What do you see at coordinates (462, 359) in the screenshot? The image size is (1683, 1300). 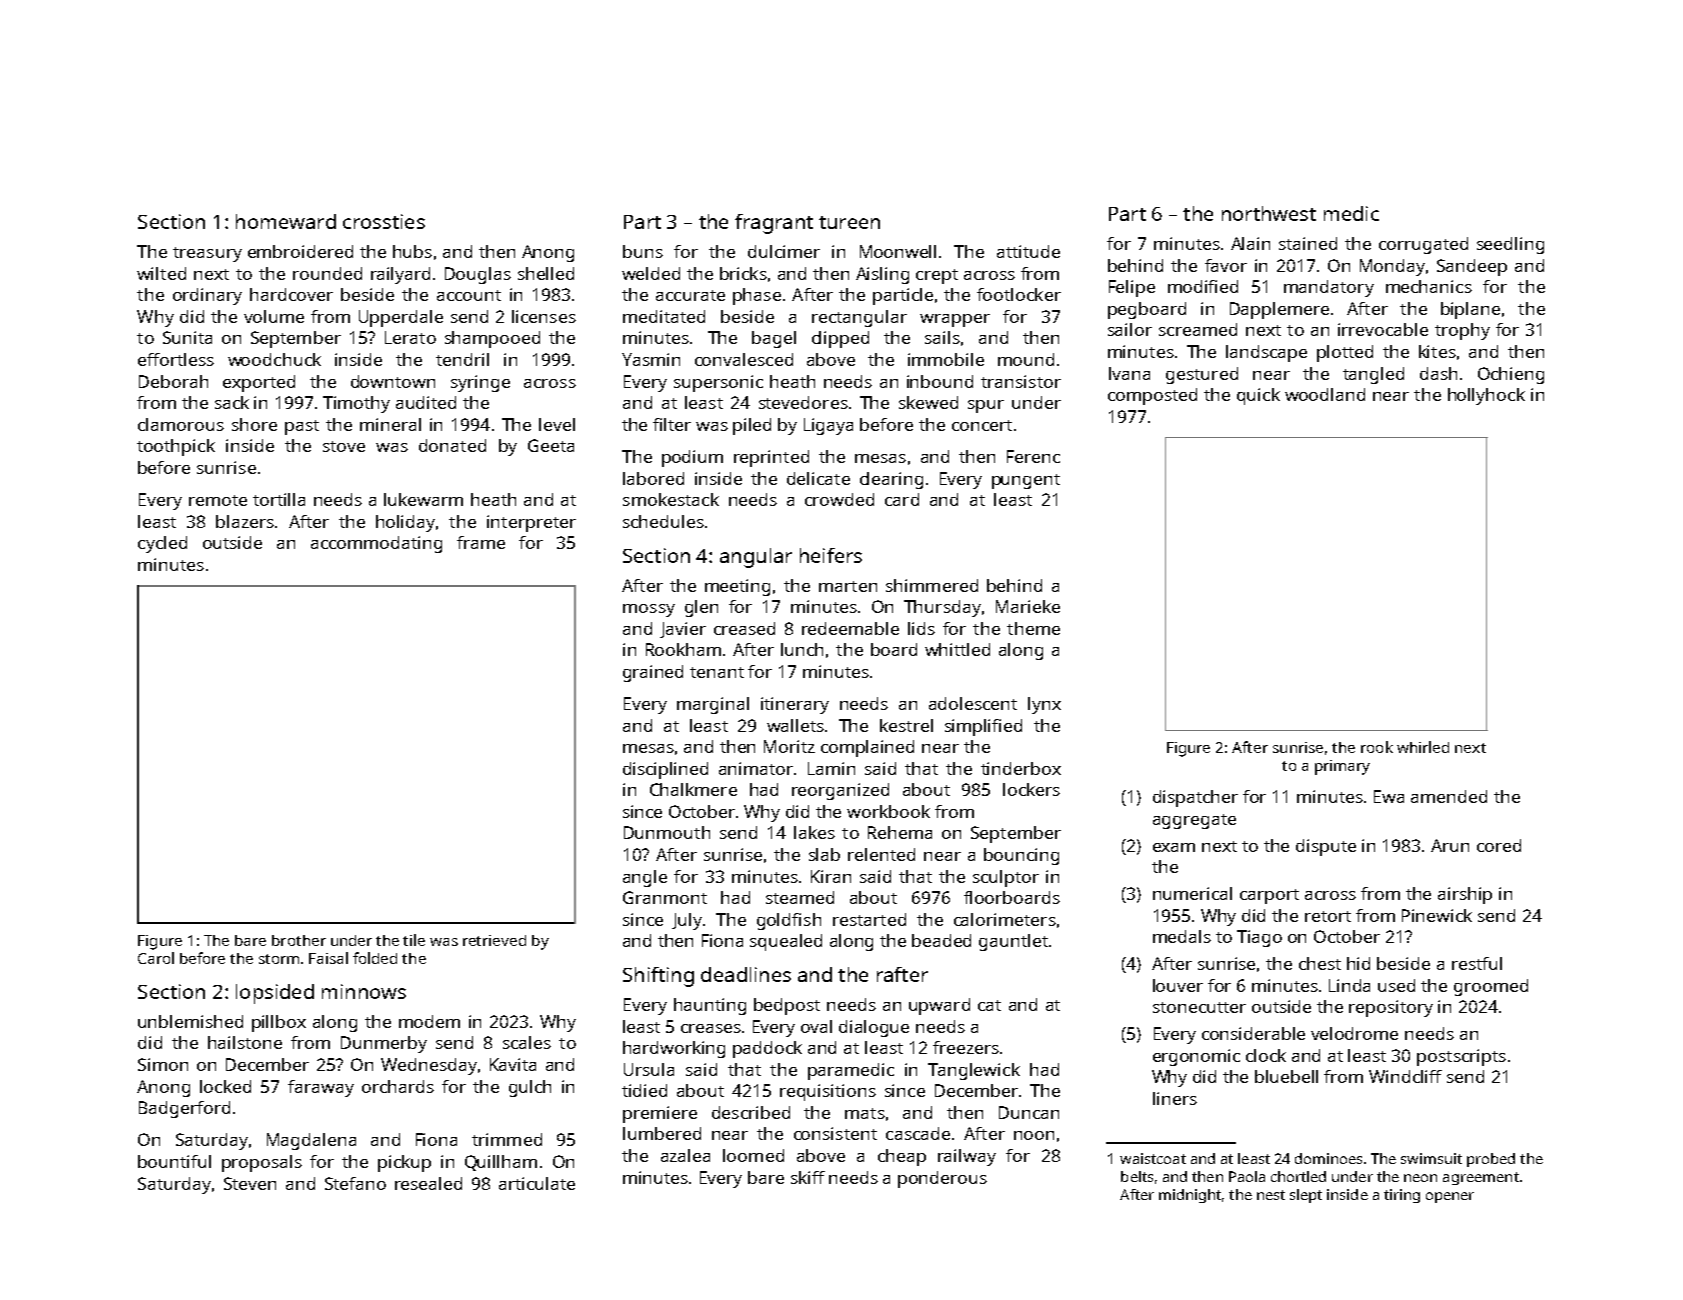 I see `tendril` at bounding box center [462, 359].
